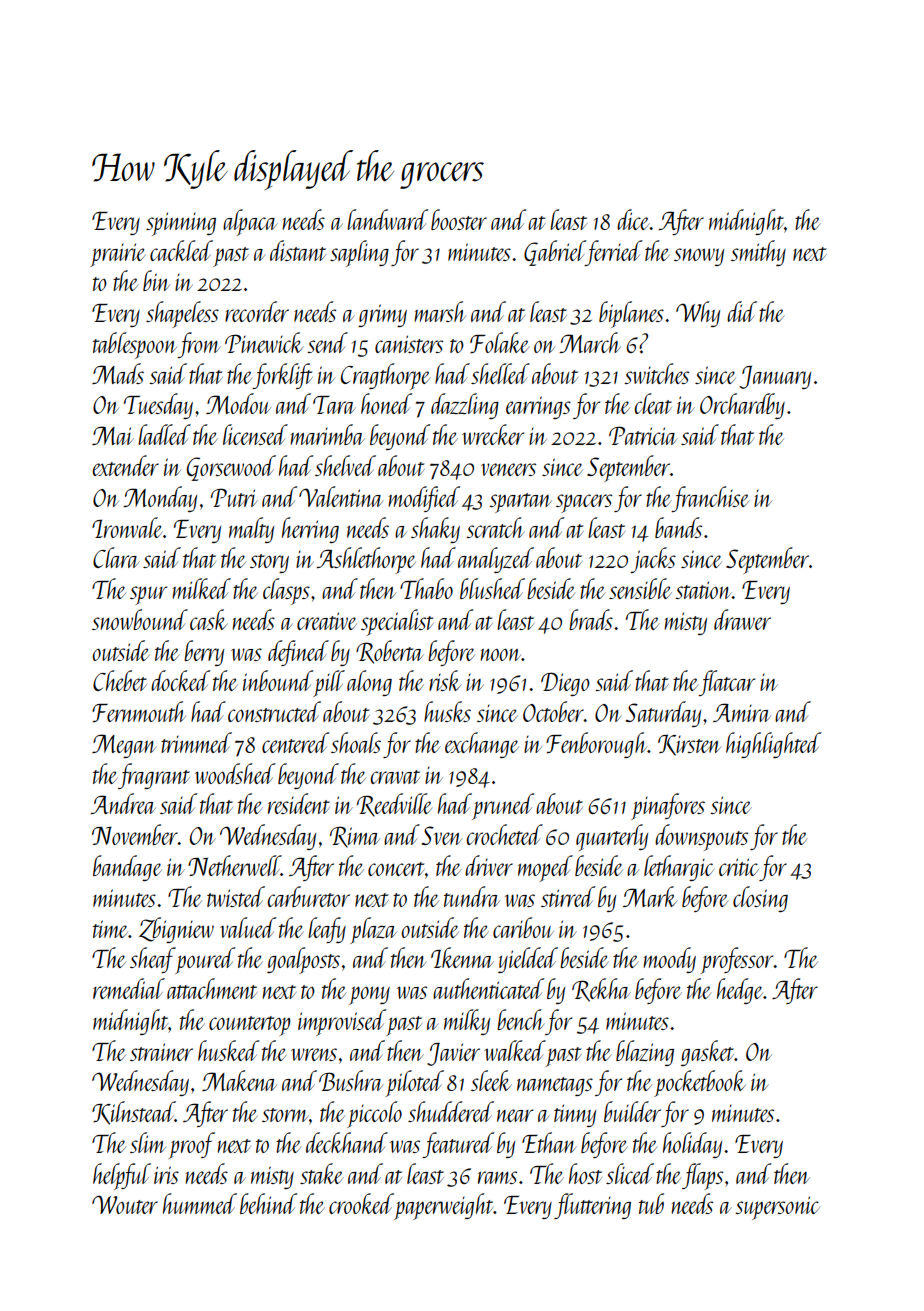  What do you see at coordinates (590, 342) in the image?
I see `March` at bounding box center [590, 342].
